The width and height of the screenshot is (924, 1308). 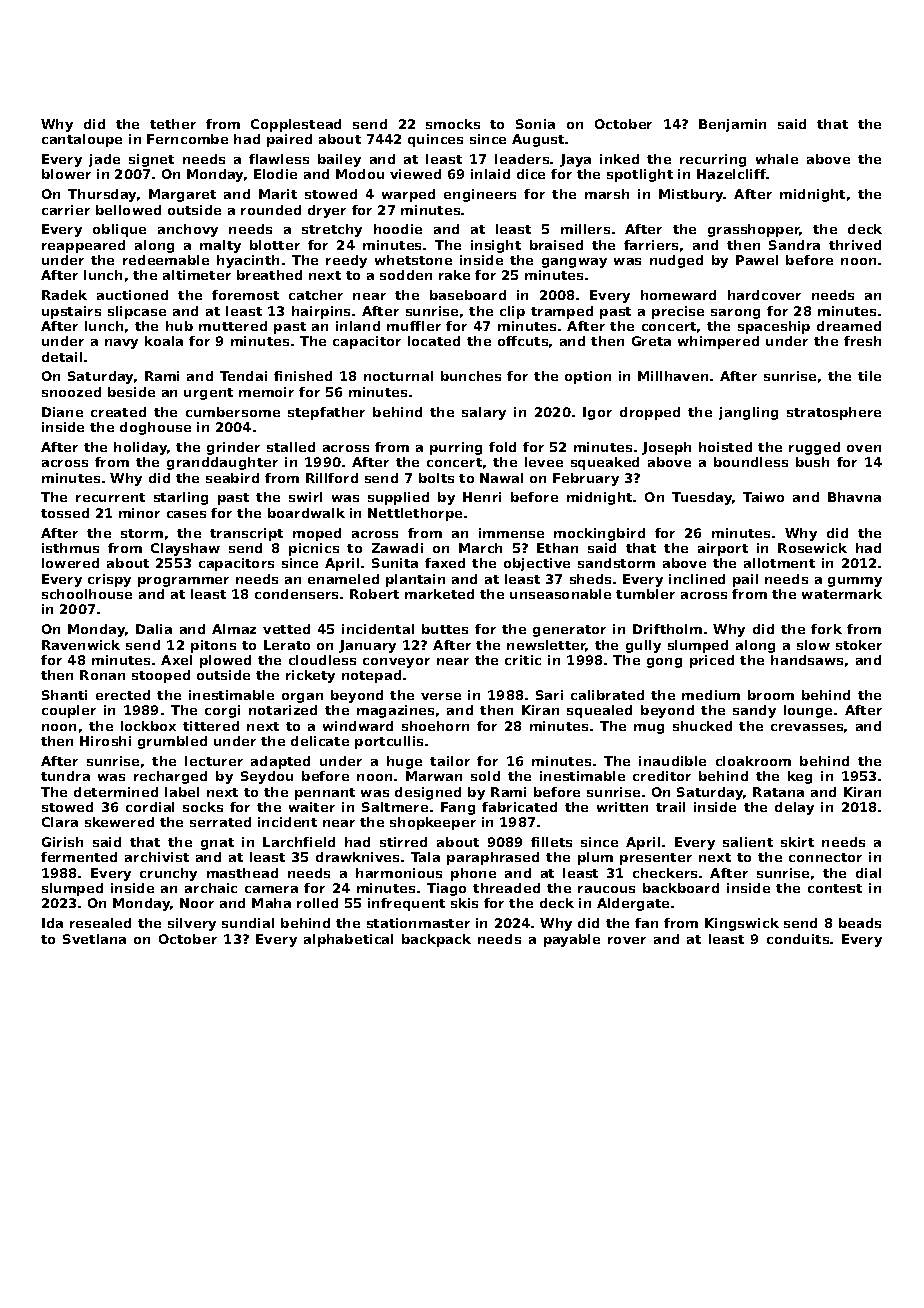 I want to click on January, so click(x=367, y=646).
